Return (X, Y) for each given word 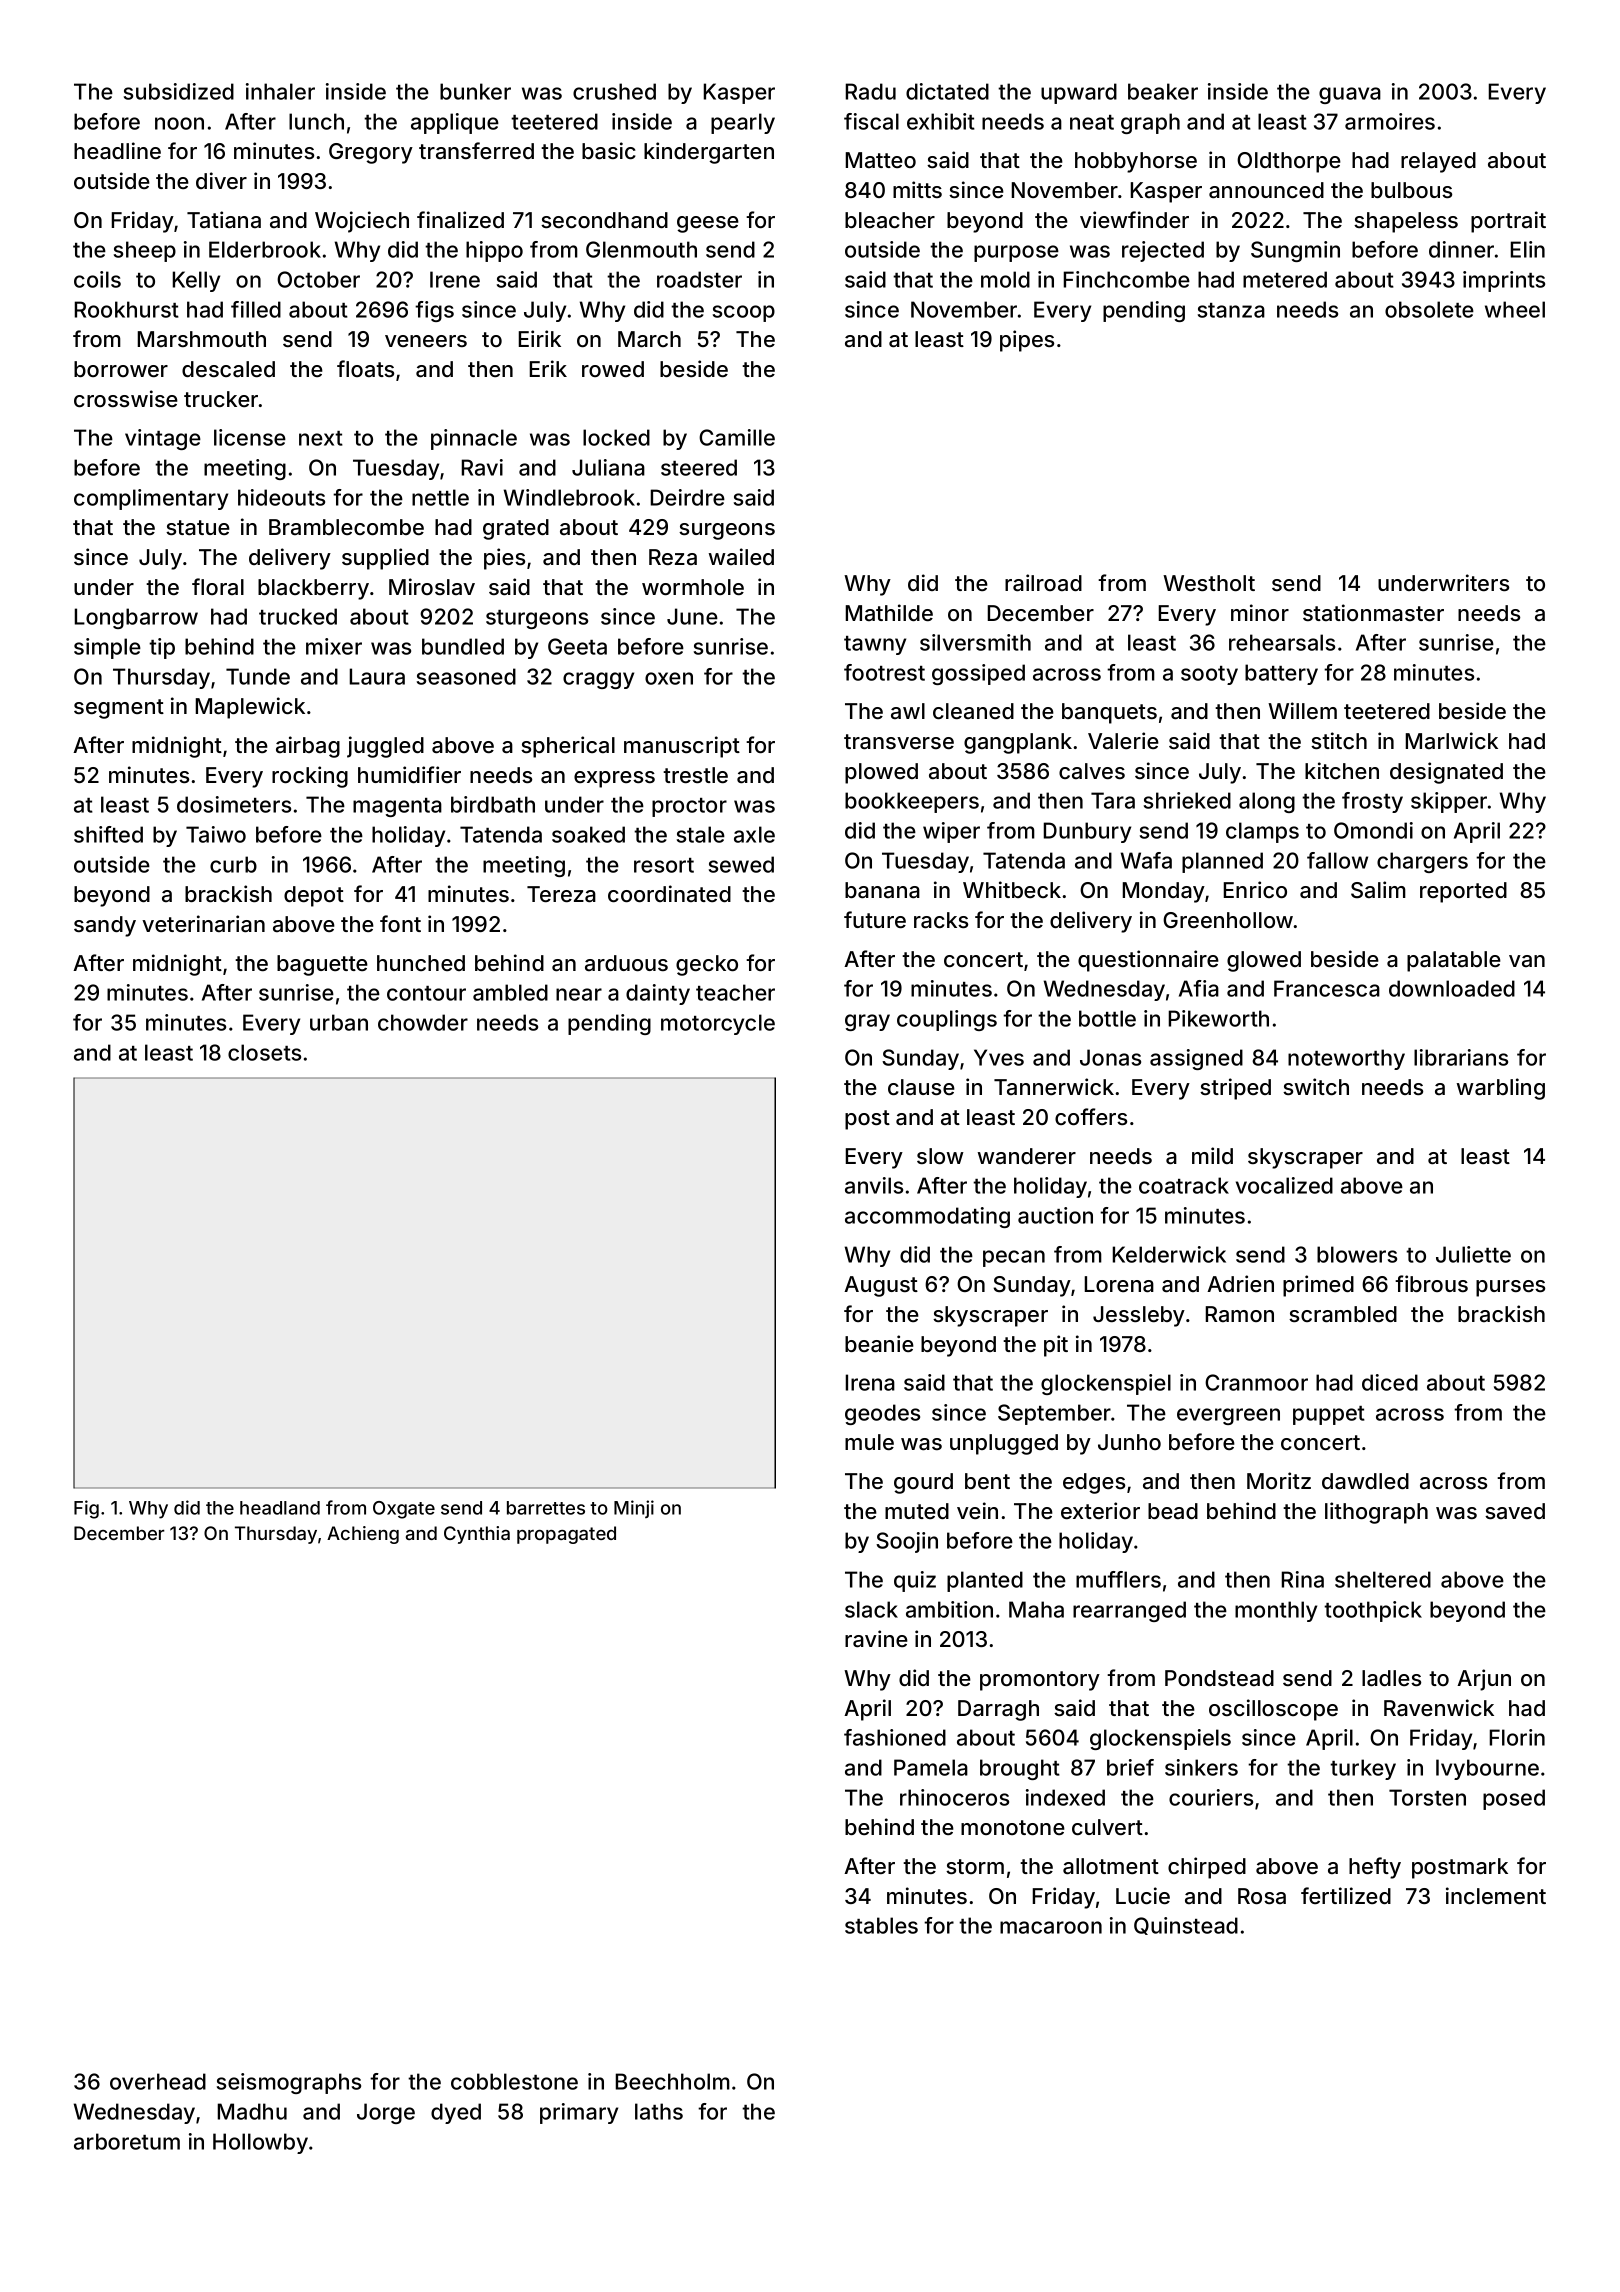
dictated (947, 91)
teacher (735, 992)
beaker (1163, 91)
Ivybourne (1487, 1769)
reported (1463, 892)
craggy (598, 680)
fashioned (895, 1737)
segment (119, 709)
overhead (158, 2081)
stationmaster (1373, 613)
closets (264, 1052)
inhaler (280, 91)
